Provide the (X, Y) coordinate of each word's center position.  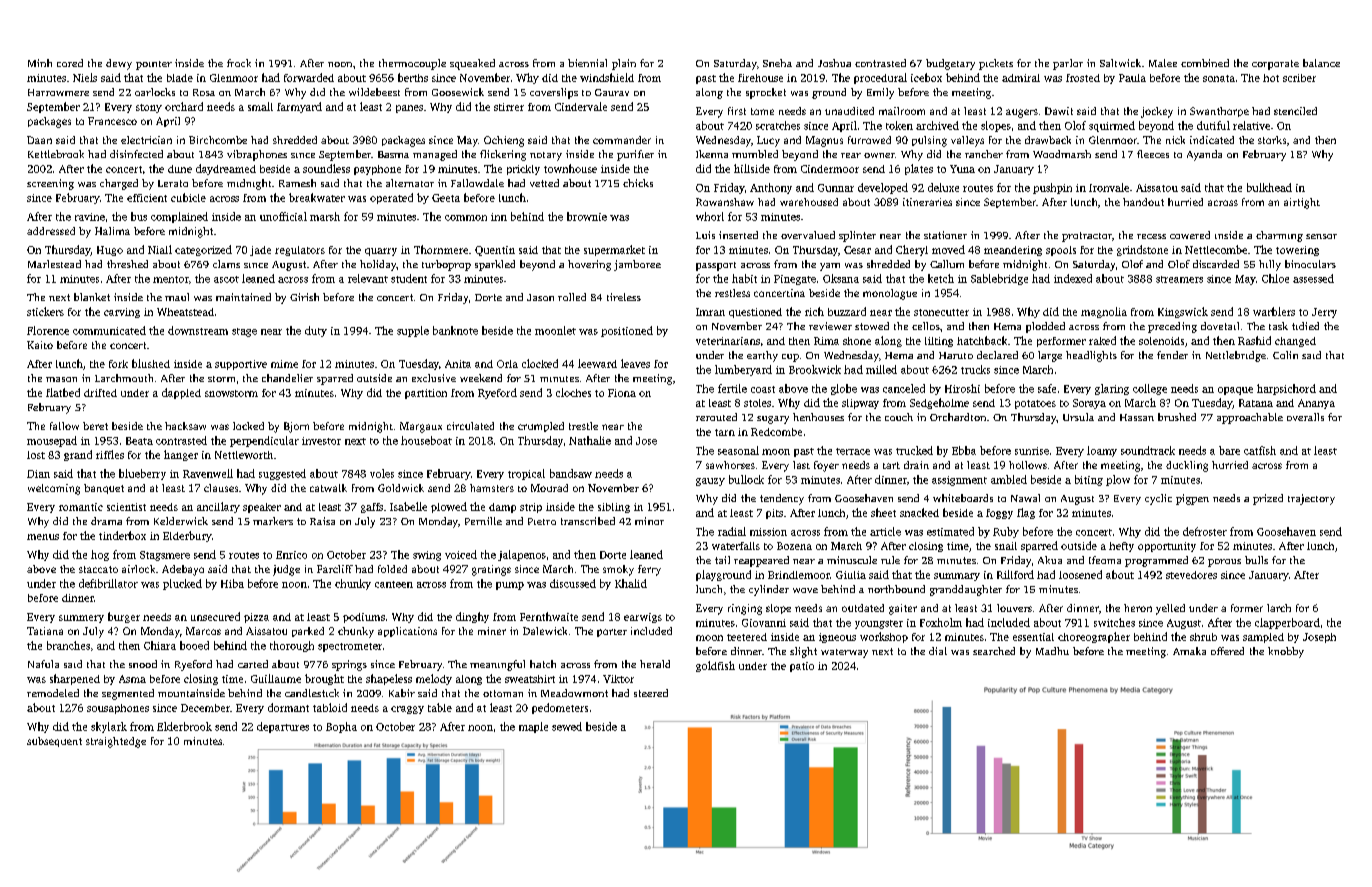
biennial (587, 63)
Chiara (160, 645)
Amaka (1189, 651)
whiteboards (963, 498)
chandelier (287, 378)
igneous (837, 638)
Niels (85, 77)
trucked (914, 450)
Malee (1163, 63)
